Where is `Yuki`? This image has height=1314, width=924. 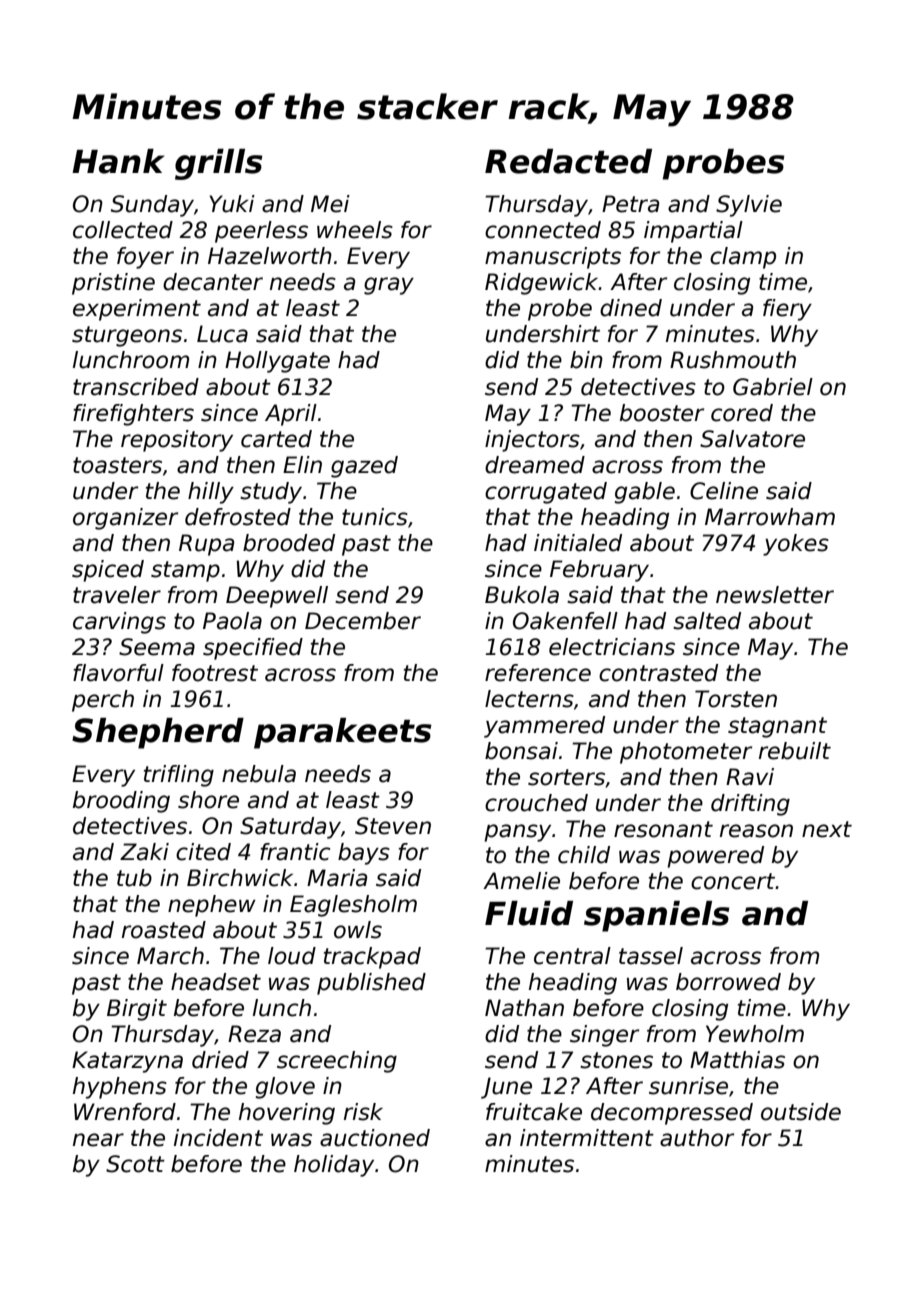 Yuki is located at coordinates (232, 204).
